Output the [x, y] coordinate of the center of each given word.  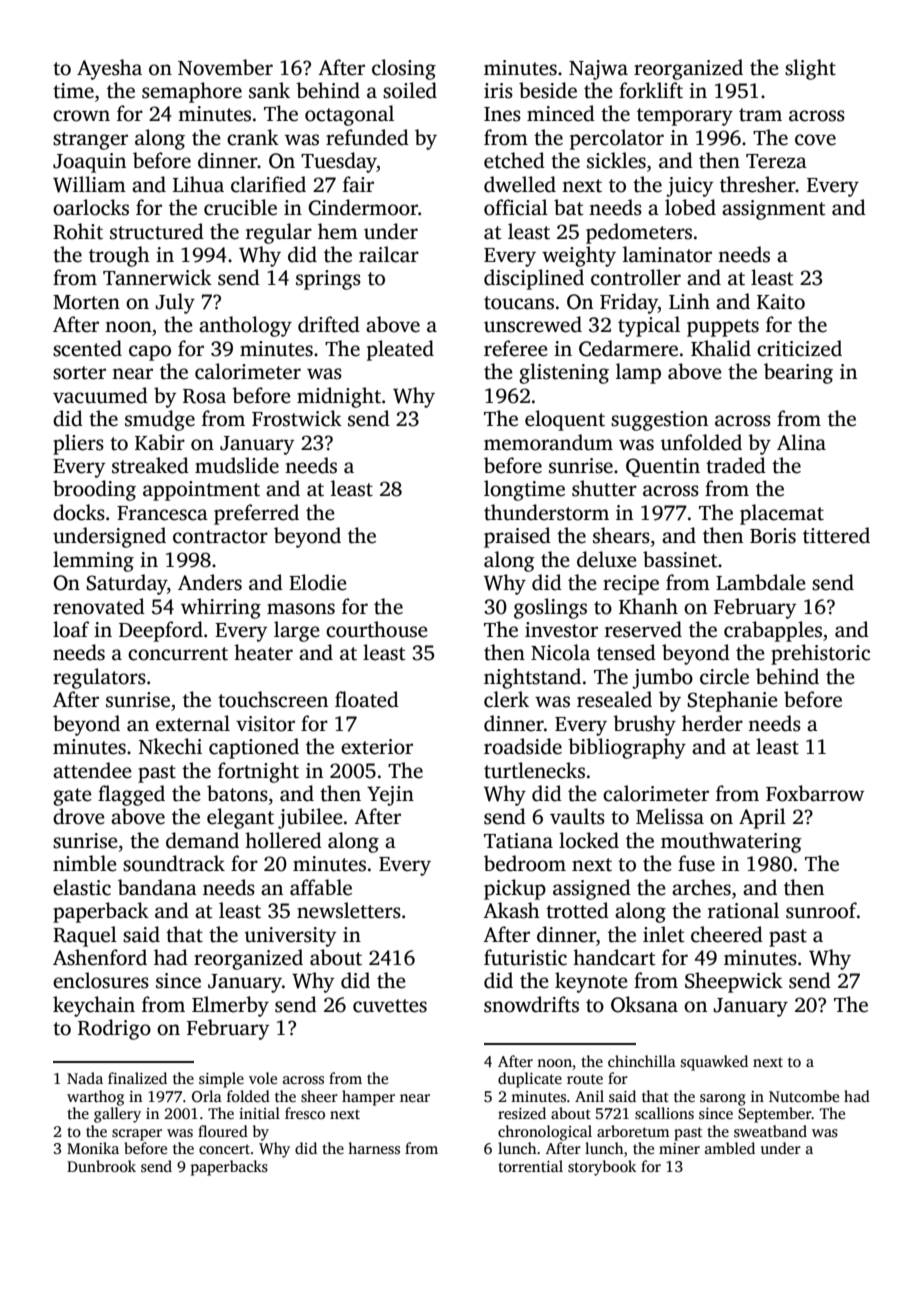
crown [81, 116]
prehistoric [820, 654]
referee [516, 348]
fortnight [258, 772]
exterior [377, 747]
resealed [614, 699]
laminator [667, 254]
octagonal [349, 115]
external [193, 723]
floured [223, 1131]
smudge [160, 420]
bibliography [627, 748]
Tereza [776, 161]
